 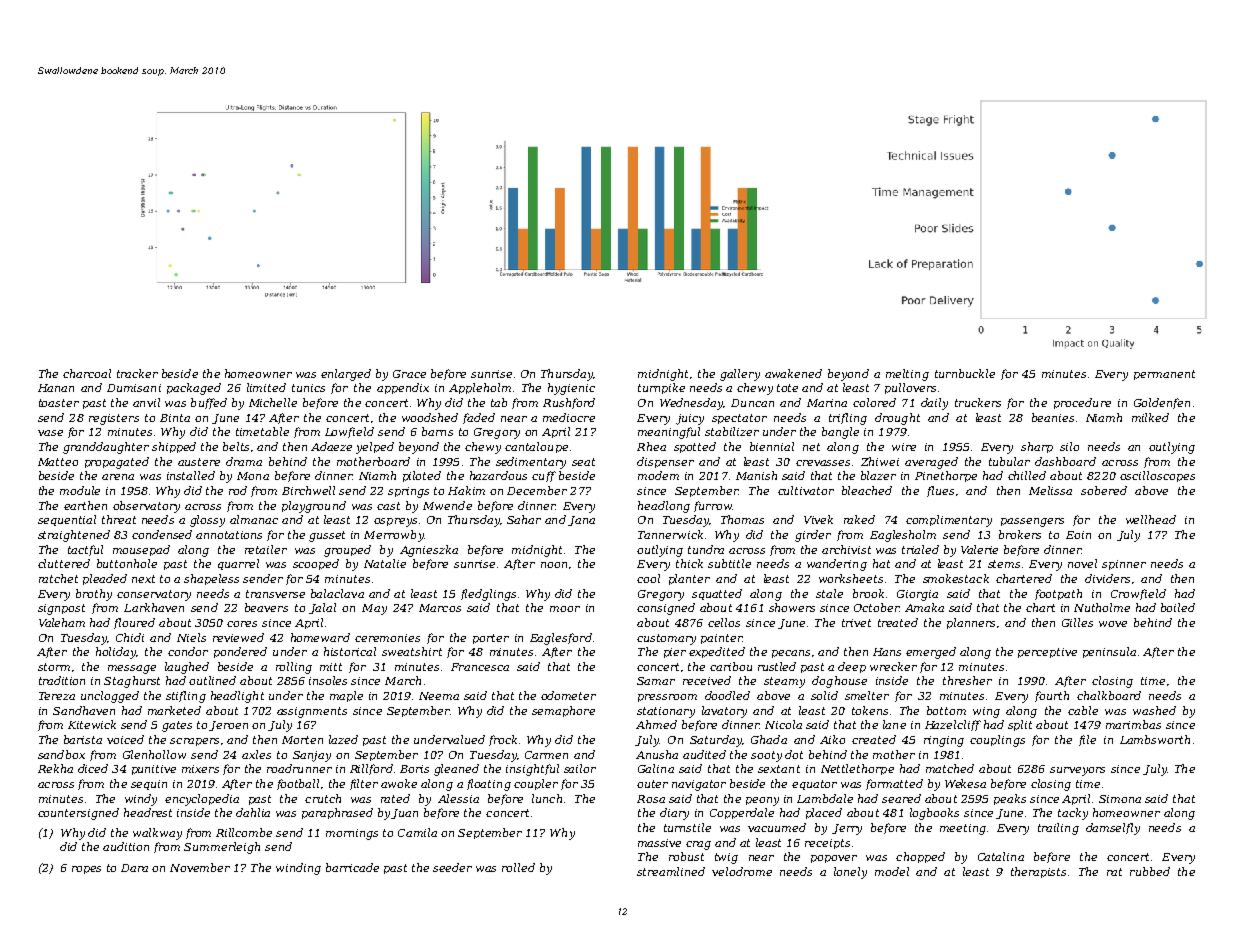 What do you see at coordinates (479, 418) in the screenshot?
I see `faded` at bounding box center [479, 418].
